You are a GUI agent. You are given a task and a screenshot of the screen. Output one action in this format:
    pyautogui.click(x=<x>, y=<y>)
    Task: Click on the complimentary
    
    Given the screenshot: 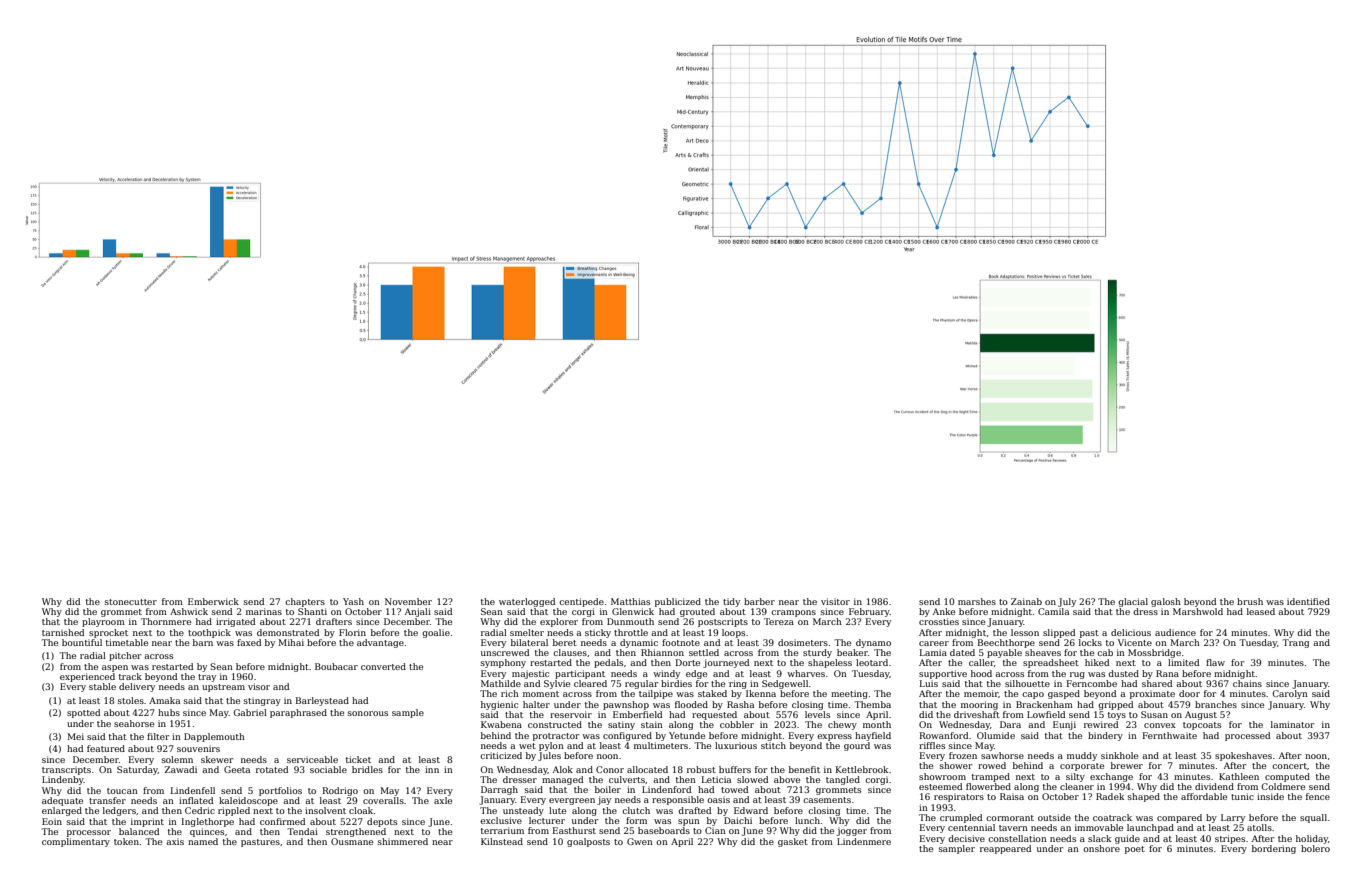 What is the action you would take?
    pyautogui.click(x=76, y=842)
